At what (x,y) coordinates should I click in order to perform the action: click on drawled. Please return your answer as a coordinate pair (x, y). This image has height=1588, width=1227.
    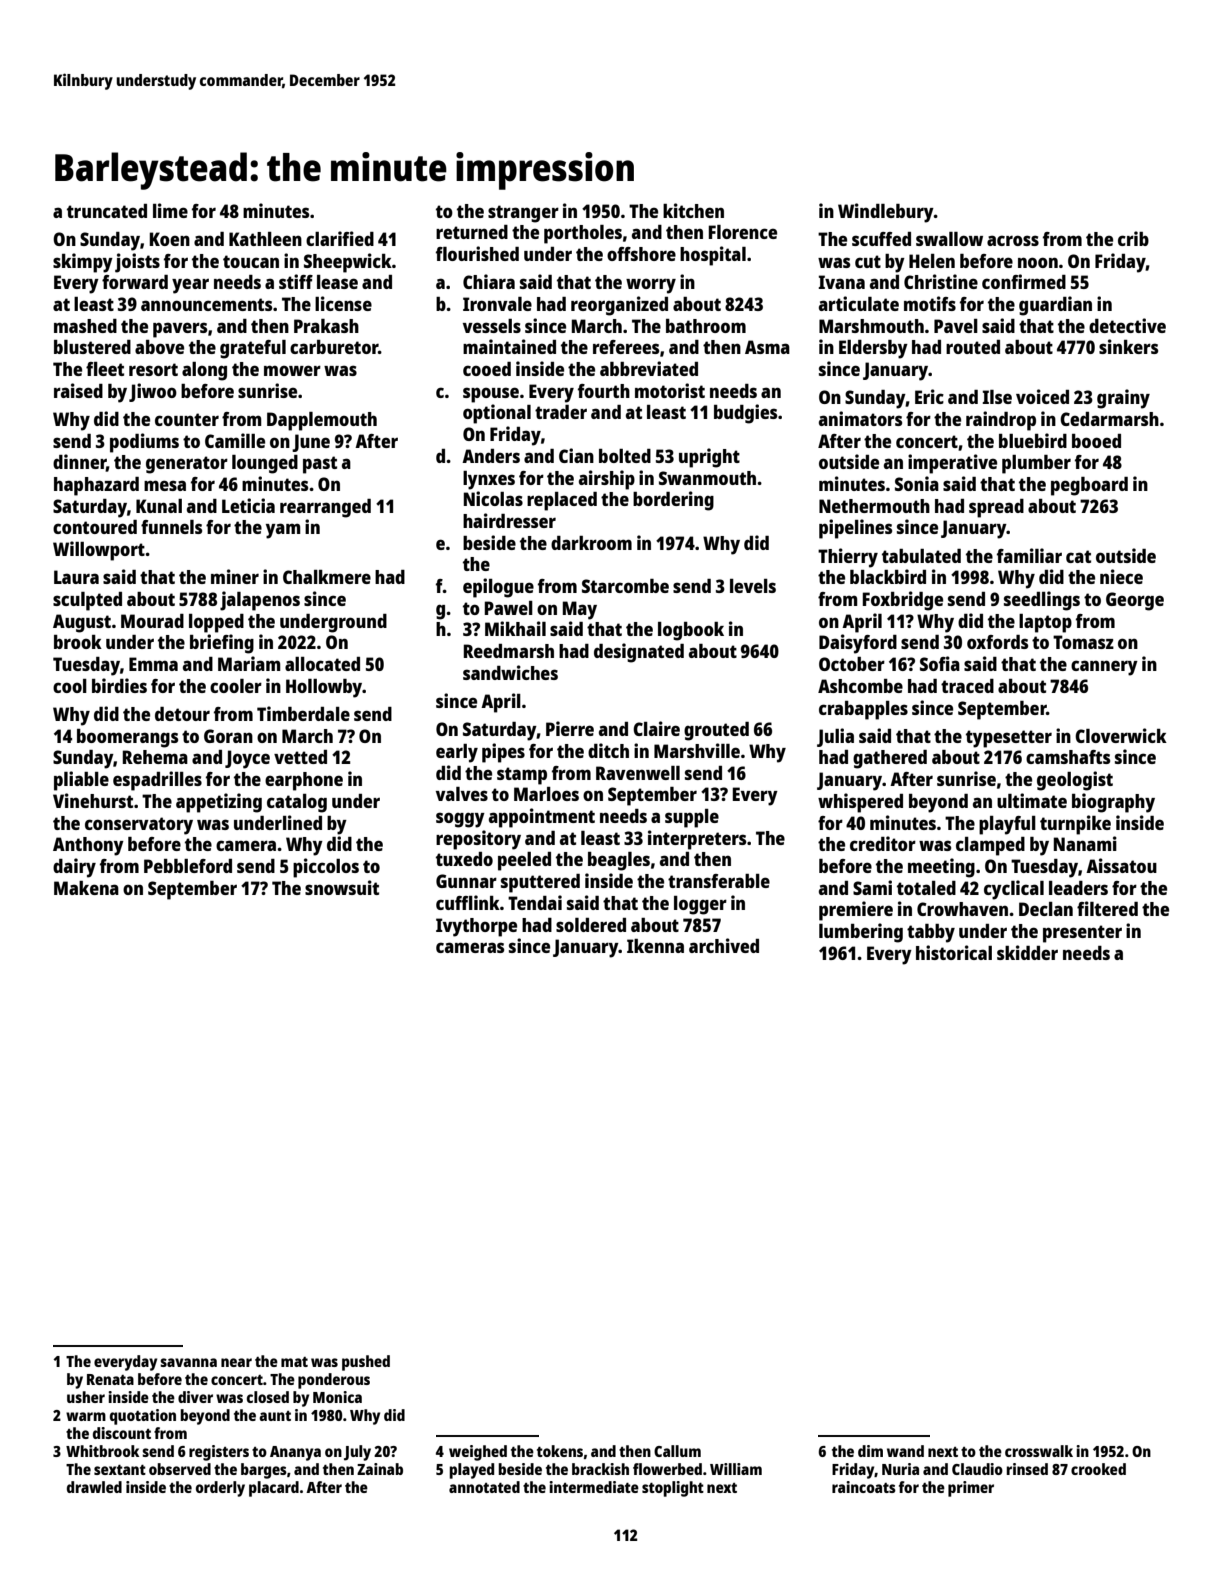
    Looking at the image, I should click on (94, 1487).
